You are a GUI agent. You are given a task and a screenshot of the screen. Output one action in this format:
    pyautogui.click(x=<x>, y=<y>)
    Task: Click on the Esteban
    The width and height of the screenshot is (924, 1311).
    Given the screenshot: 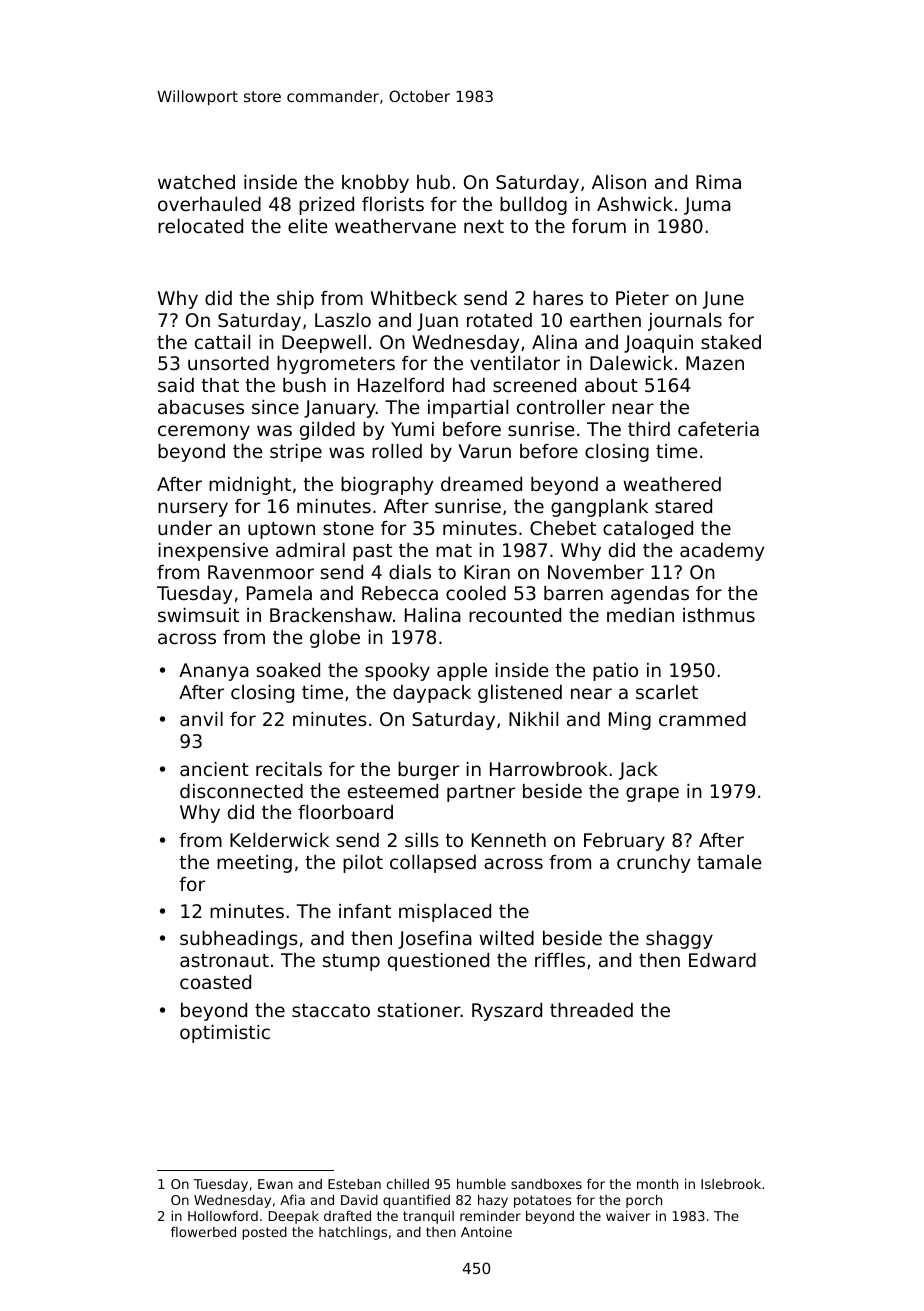 What is the action you would take?
    pyautogui.click(x=354, y=1184)
